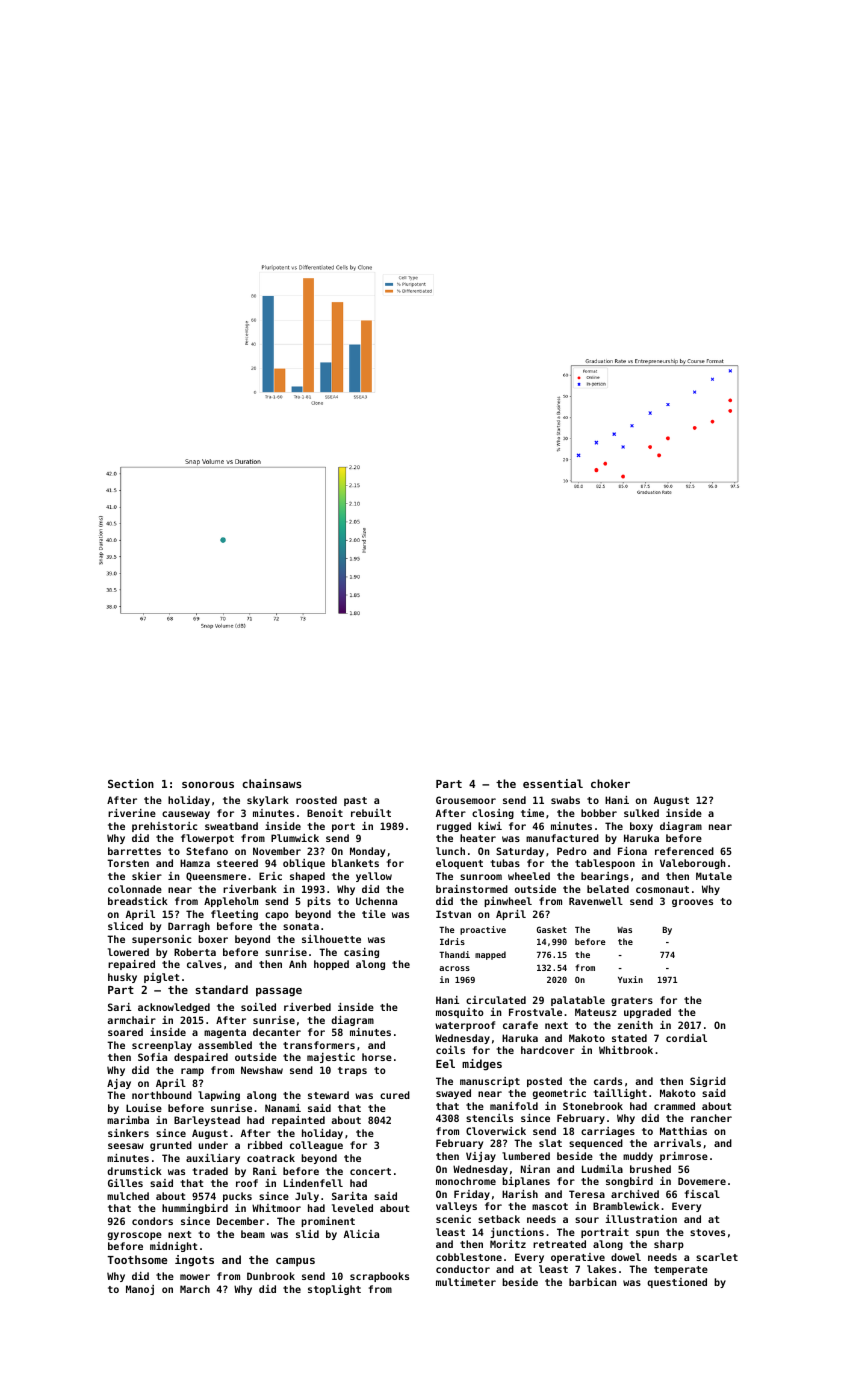 This image has width=849, height=1400. I want to click on skier, so click(147, 876).
